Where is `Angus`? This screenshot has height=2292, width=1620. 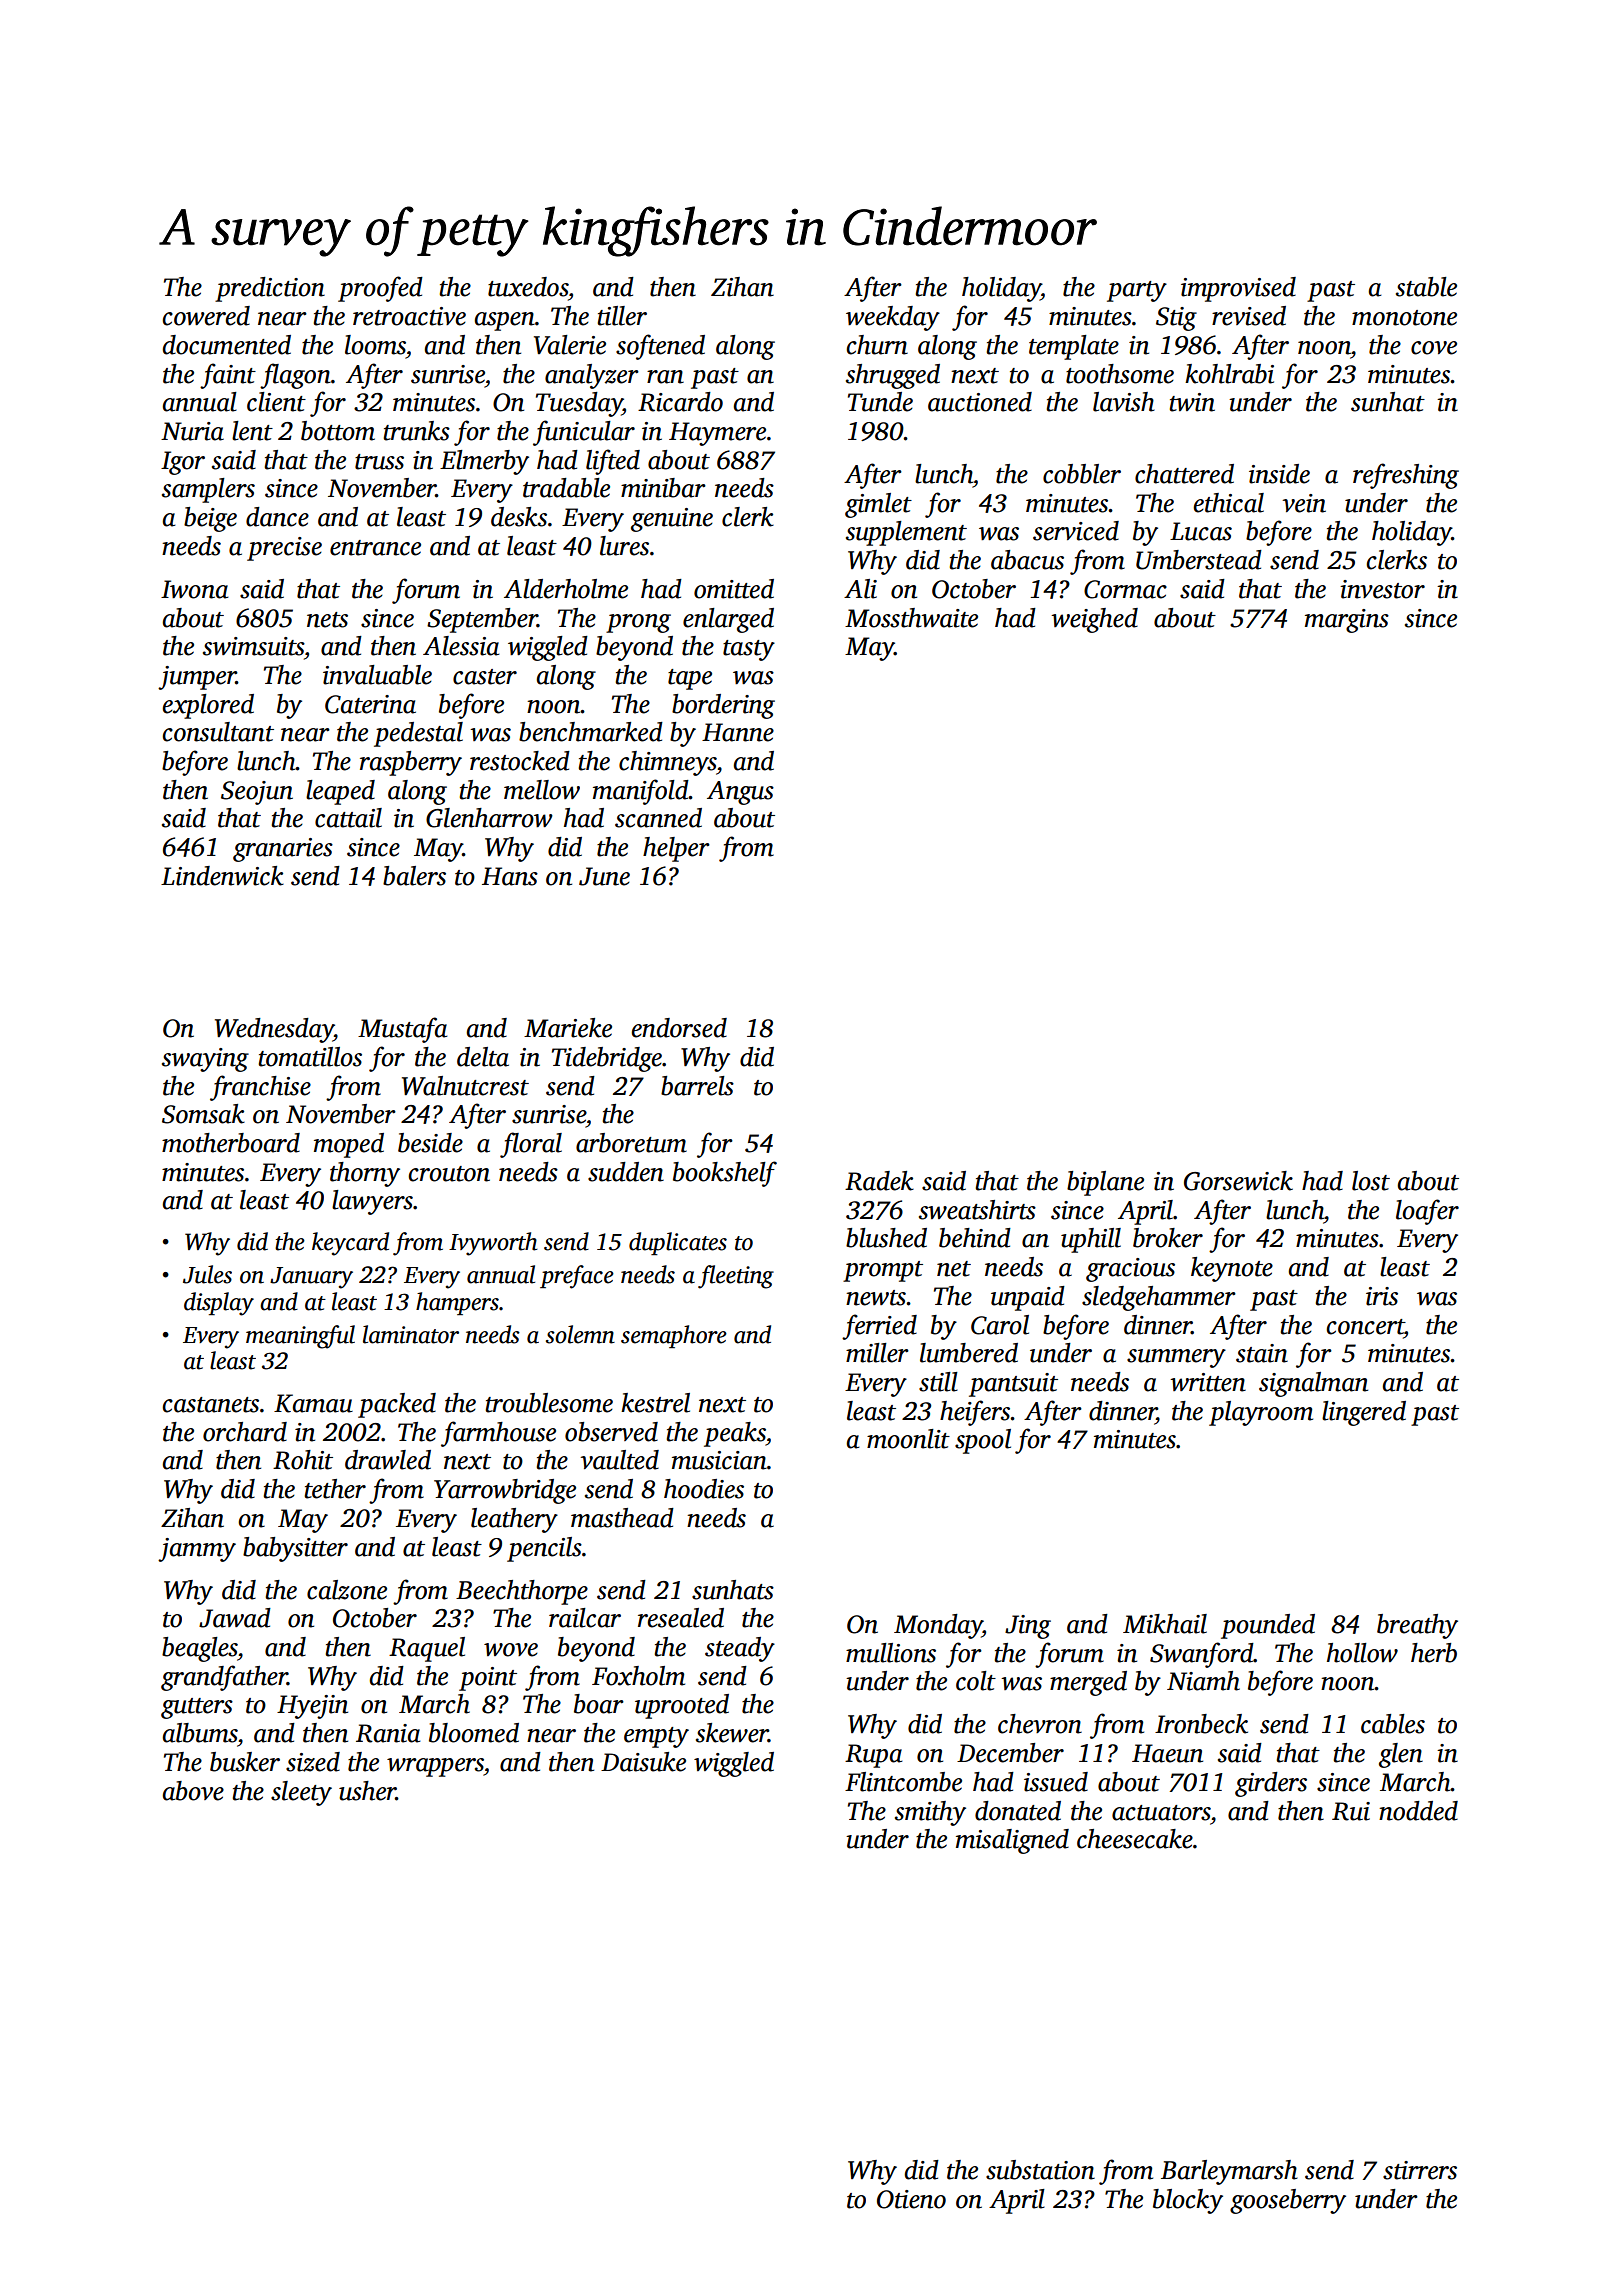
Angus is located at coordinates (740, 793).
